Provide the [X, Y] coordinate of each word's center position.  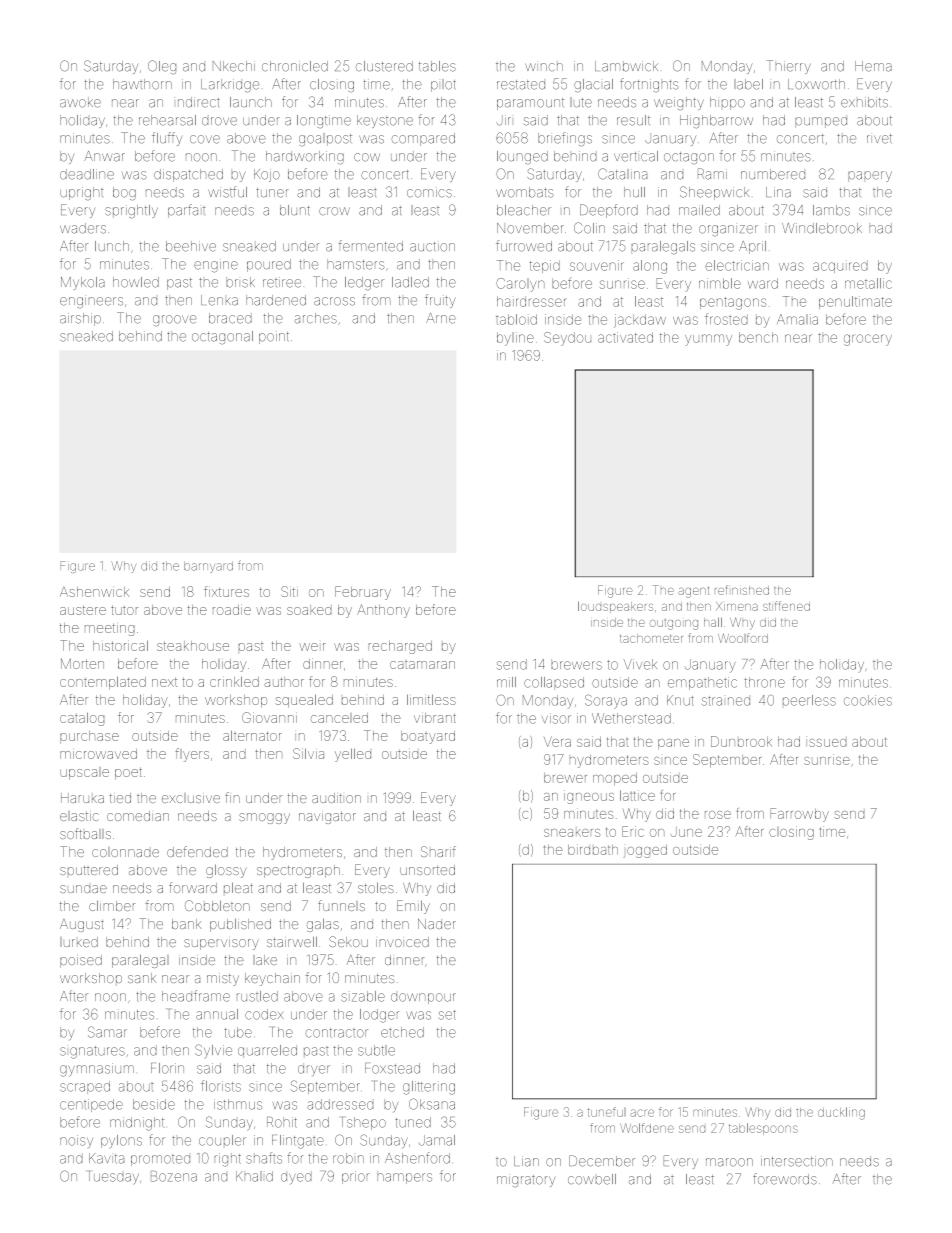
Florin [167, 1068]
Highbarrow [716, 122]
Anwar [104, 156]
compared [423, 139]
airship [80, 319]
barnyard [208, 567]
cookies [868, 700]
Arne [441, 318]
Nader [437, 924]
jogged [645, 851]
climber [112, 905]
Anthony [383, 611]
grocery [868, 340]
